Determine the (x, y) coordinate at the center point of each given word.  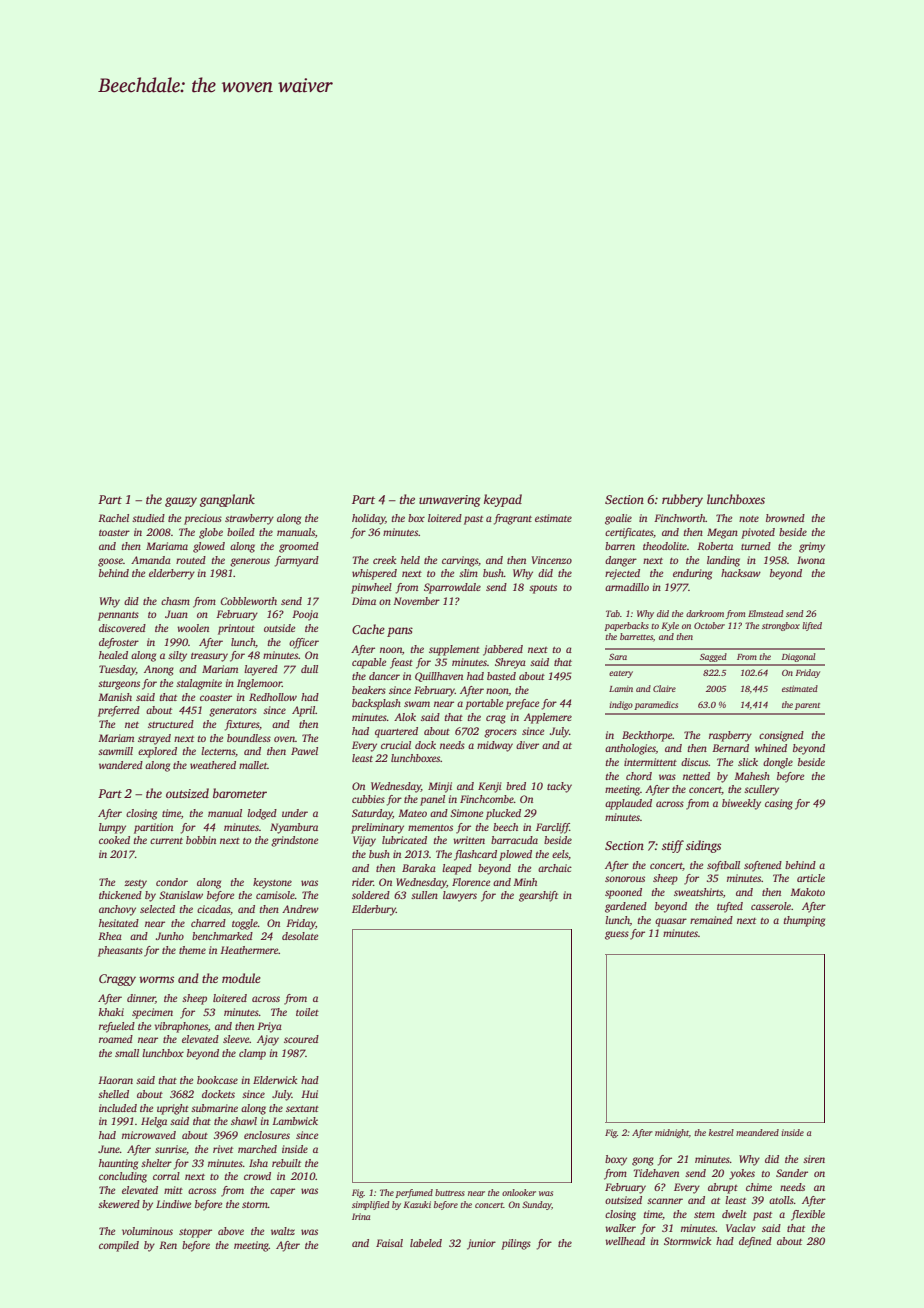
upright (173, 1109)
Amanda (151, 560)
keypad (503, 500)
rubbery (682, 500)
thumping (804, 921)
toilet (307, 1012)
